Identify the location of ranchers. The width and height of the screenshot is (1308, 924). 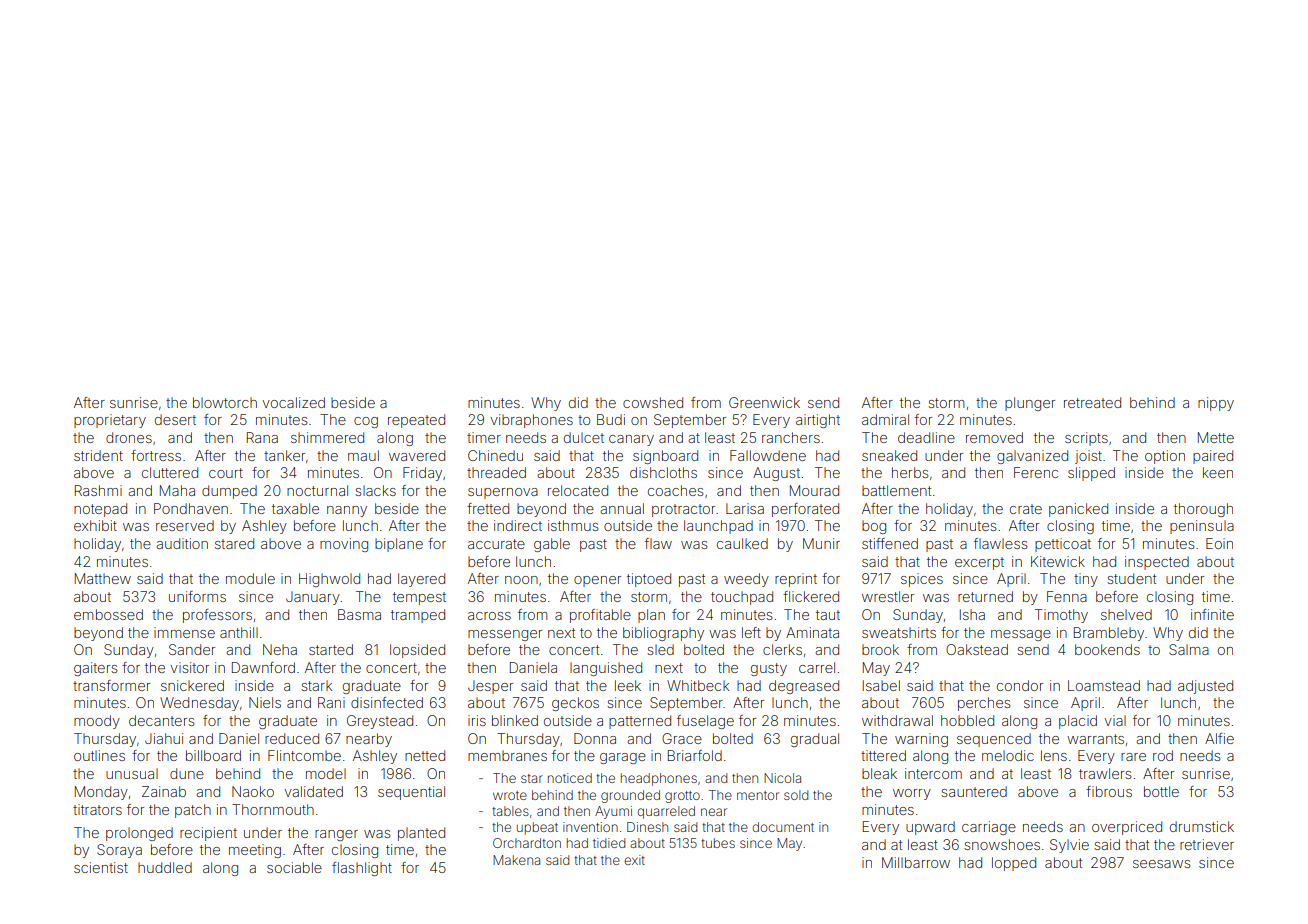
(791, 437).
